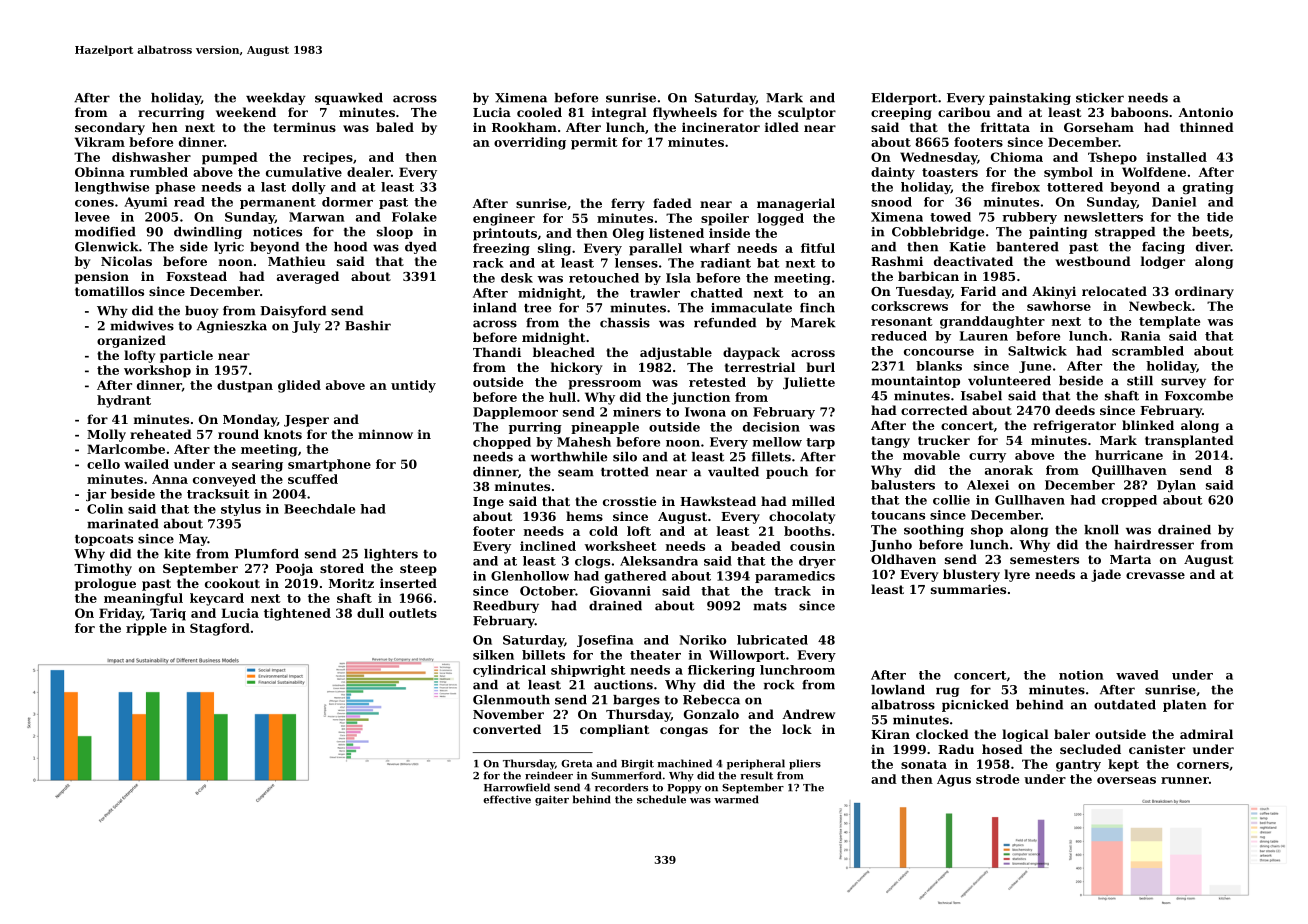  What do you see at coordinates (276, 99) in the screenshot?
I see `weekday` at bounding box center [276, 99].
